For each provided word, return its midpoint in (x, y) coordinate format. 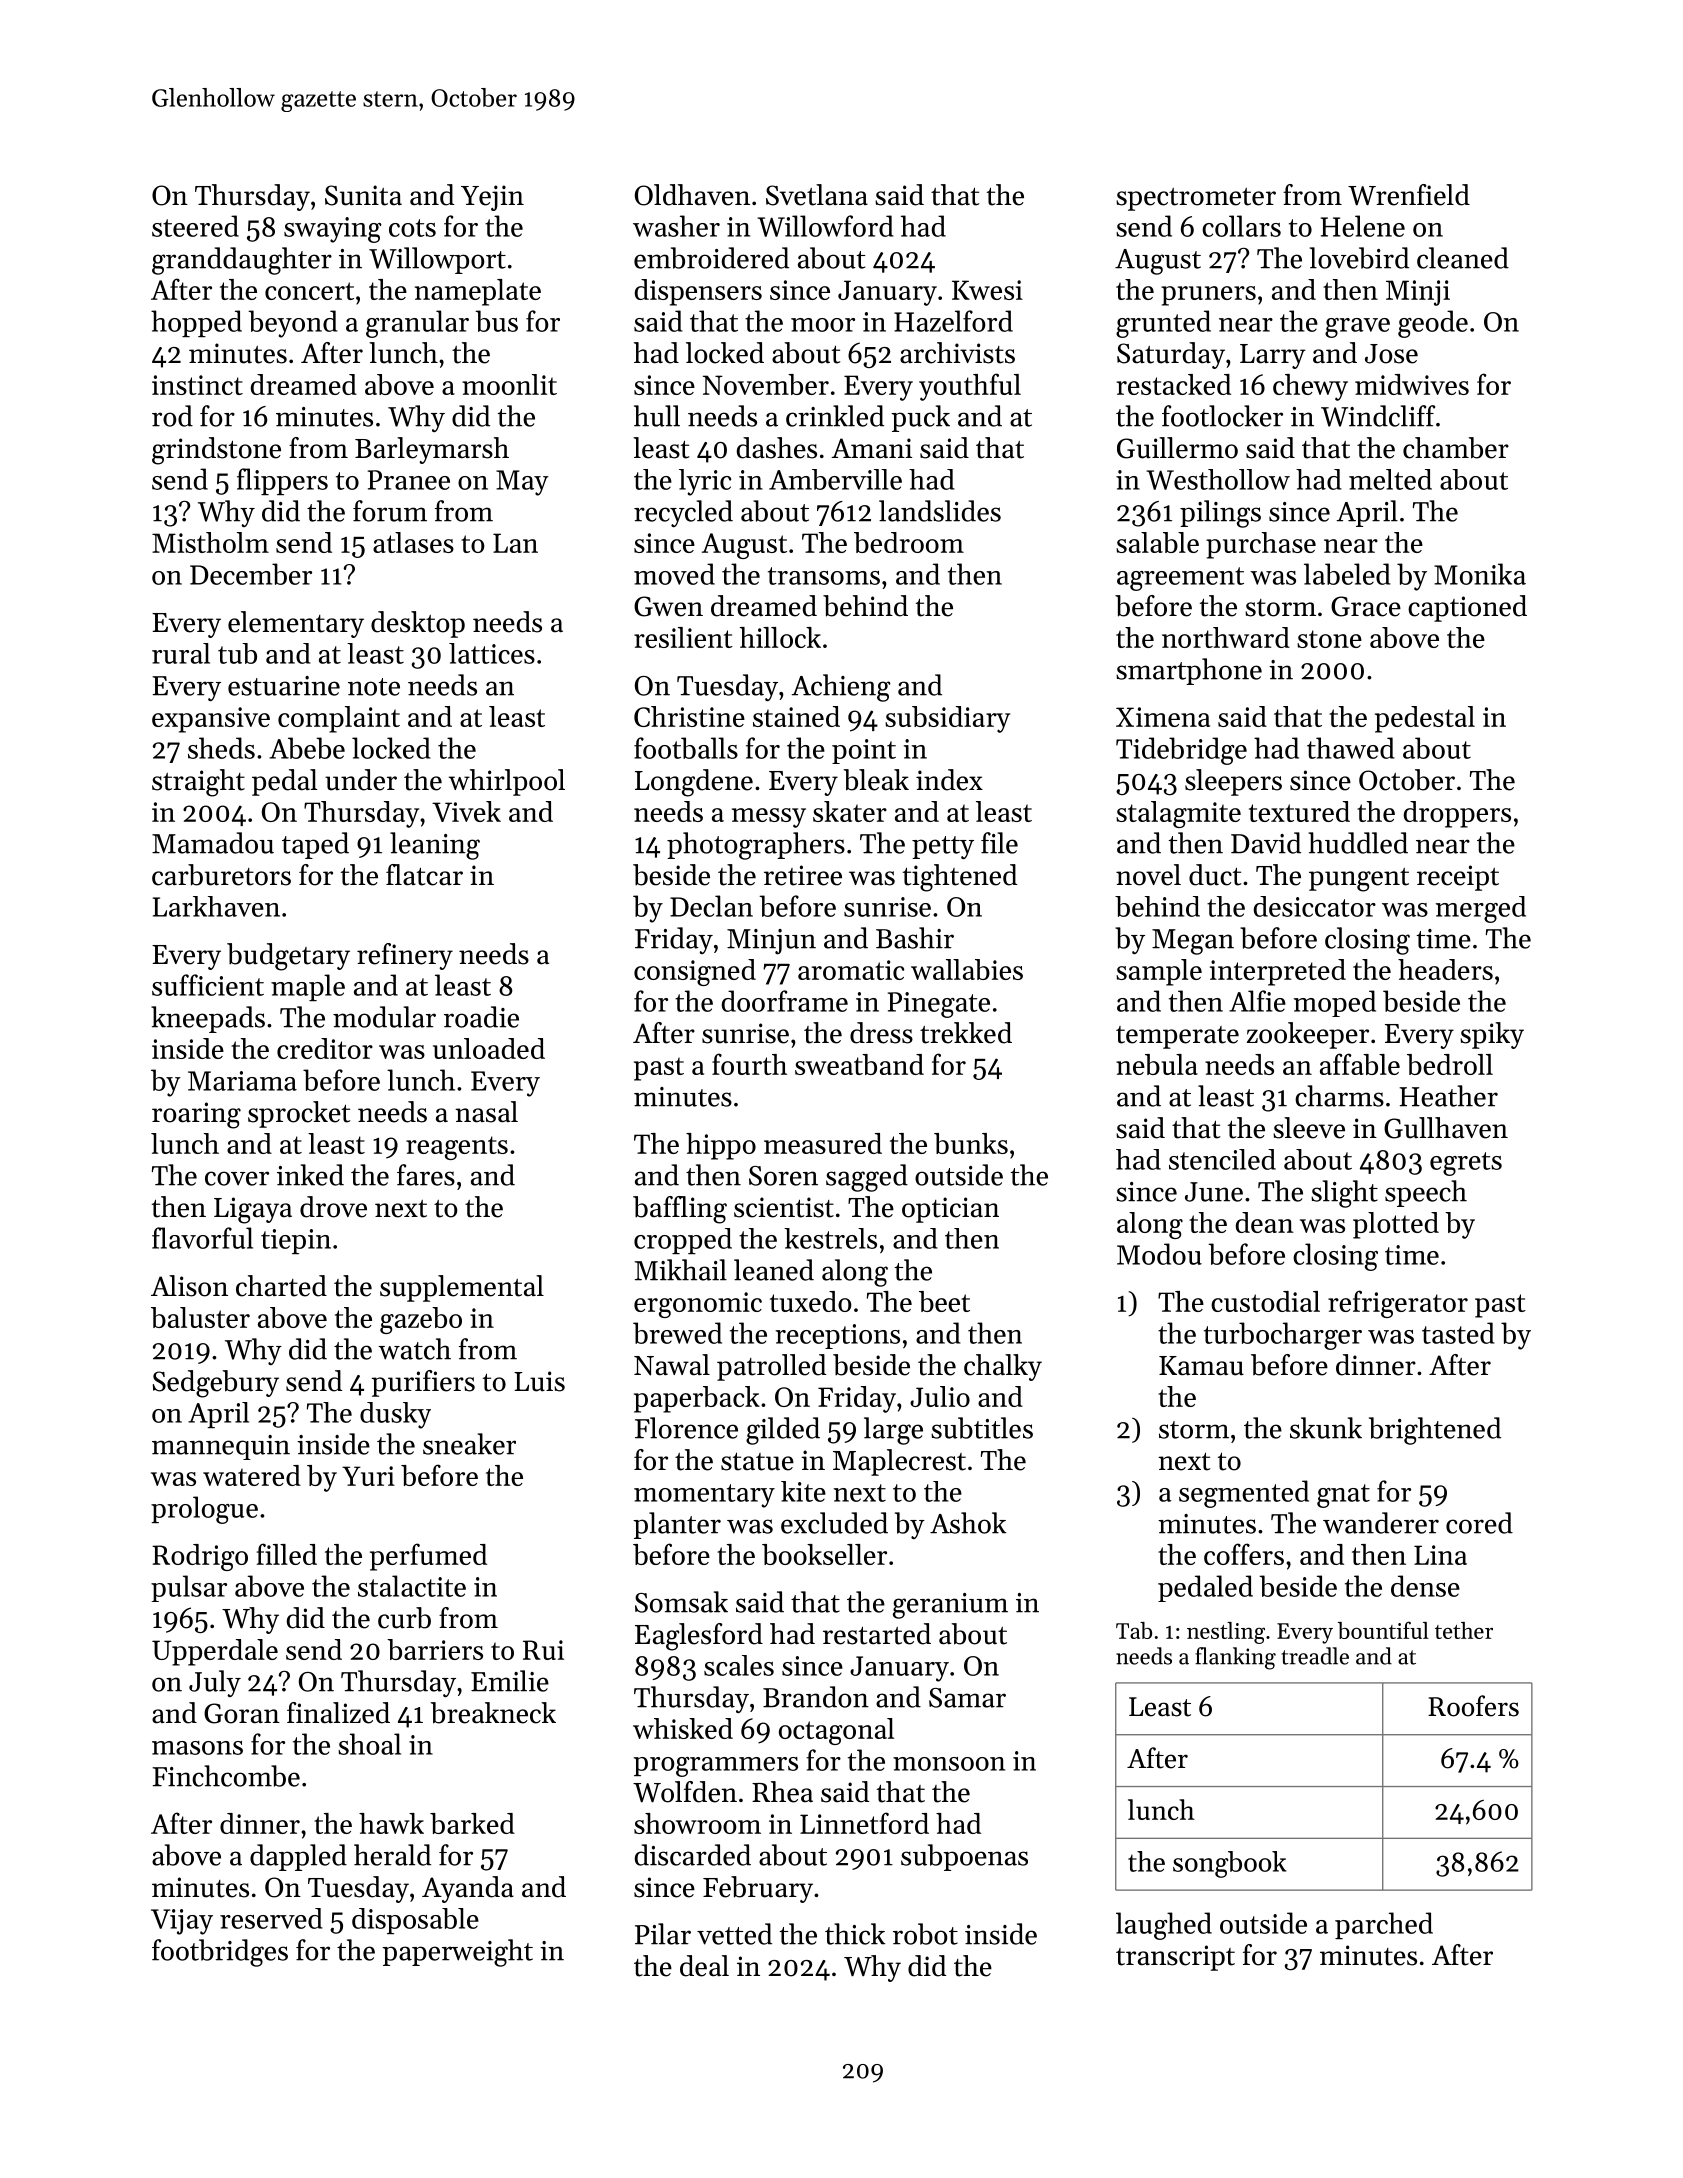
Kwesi (987, 290)
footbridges (220, 1953)
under (361, 780)
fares (426, 1175)
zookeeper (1308, 1035)
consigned (695, 972)
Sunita (363, 195)
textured (1299, 811)
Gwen (668, 606)
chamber (1456, 448)
